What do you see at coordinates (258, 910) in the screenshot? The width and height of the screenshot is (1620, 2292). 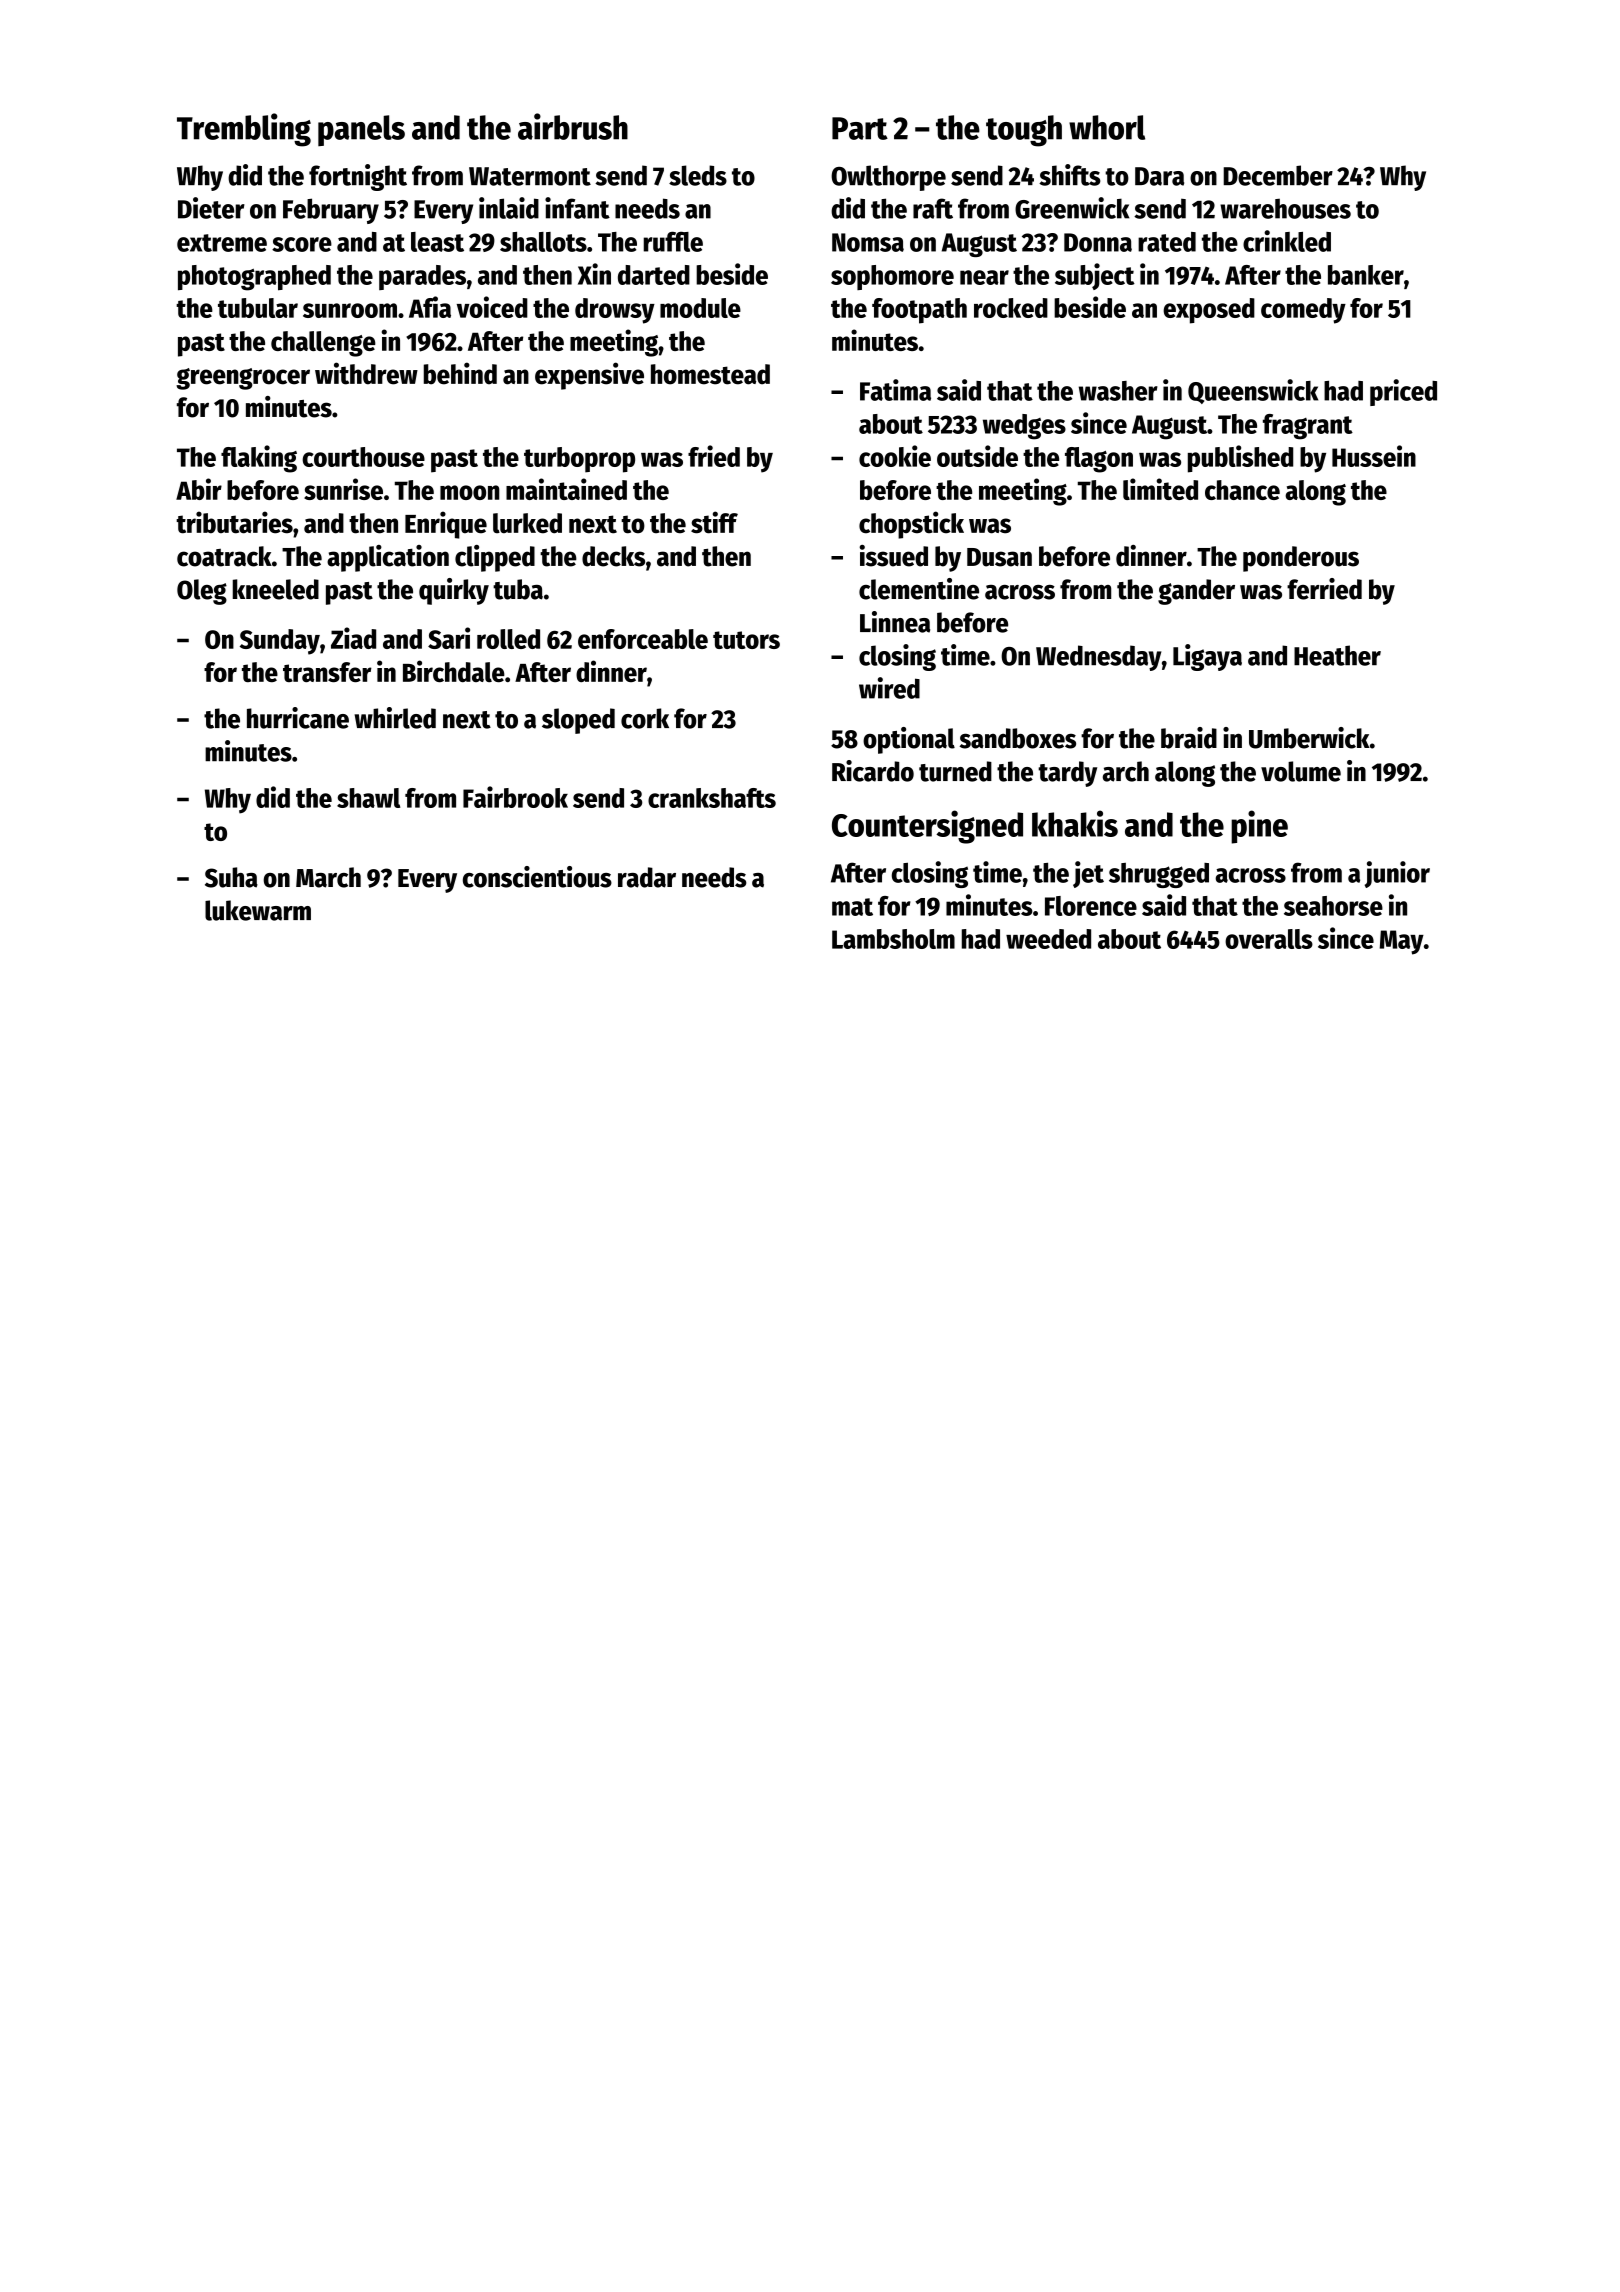 I see `lukewarm` at bounding box center [258, 910].
